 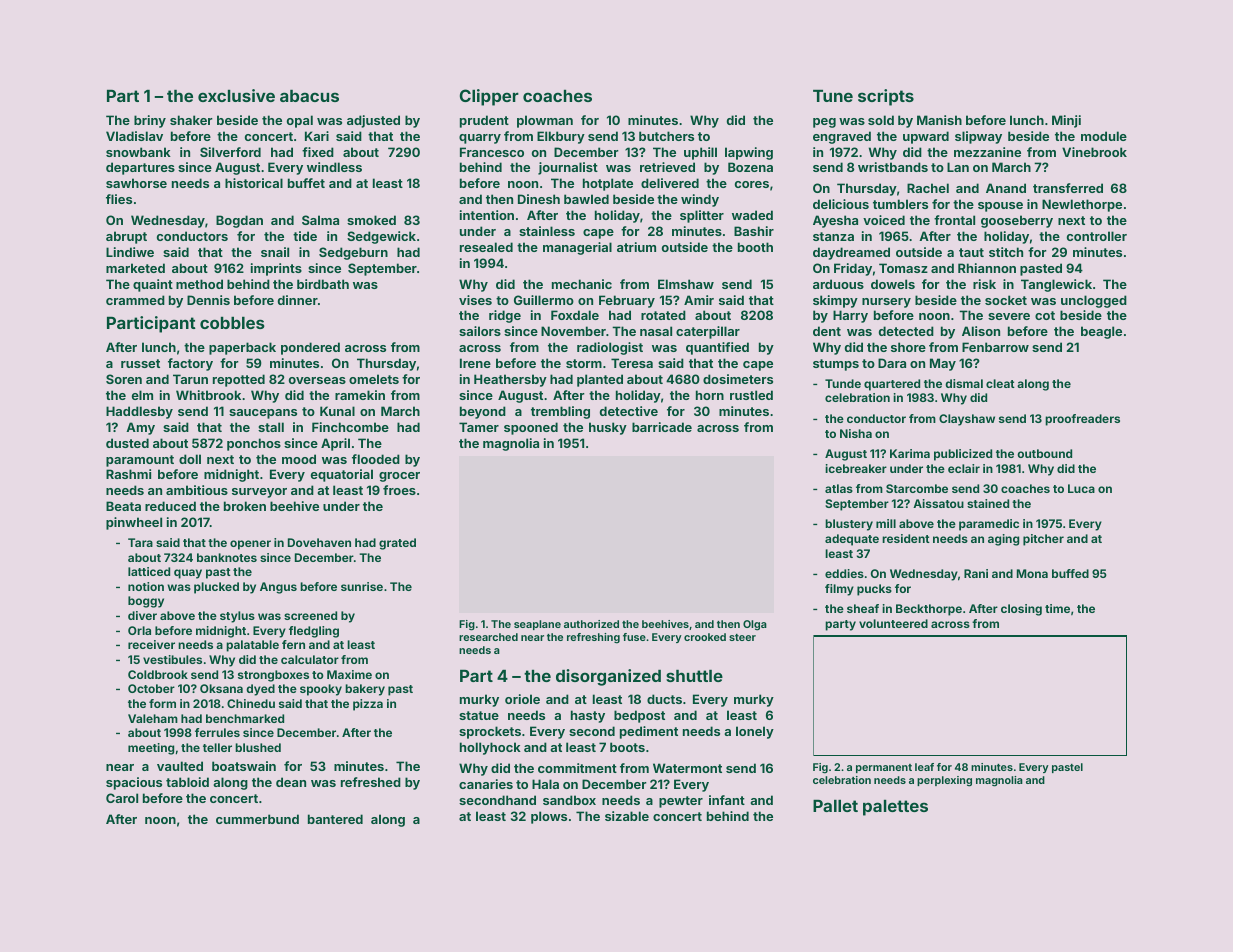 I want to click on historical, so click(x=254, y=183).
